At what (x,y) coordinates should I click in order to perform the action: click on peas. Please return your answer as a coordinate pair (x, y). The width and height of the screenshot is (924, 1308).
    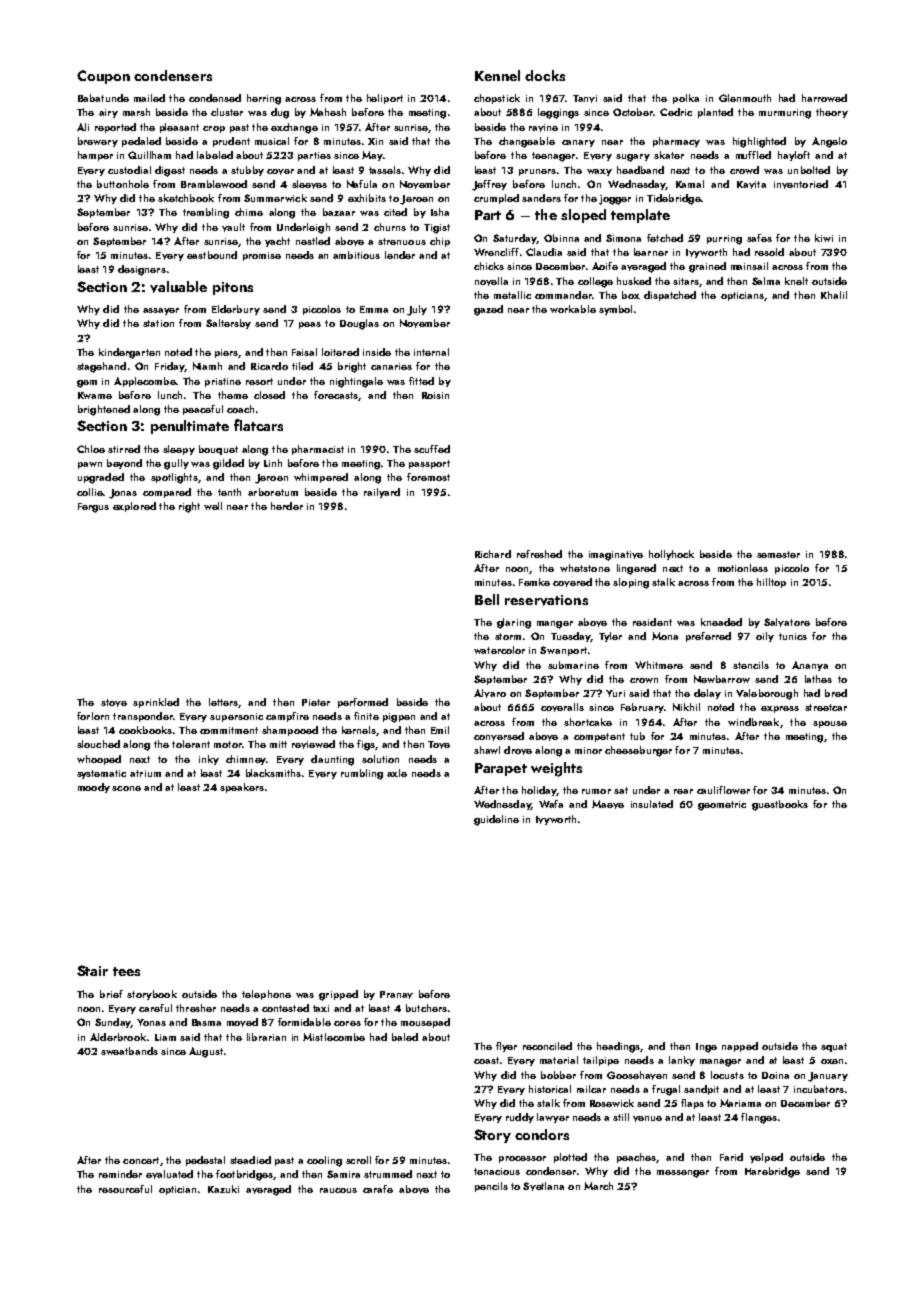
    Looking at the image, I should click on (310, 325).
